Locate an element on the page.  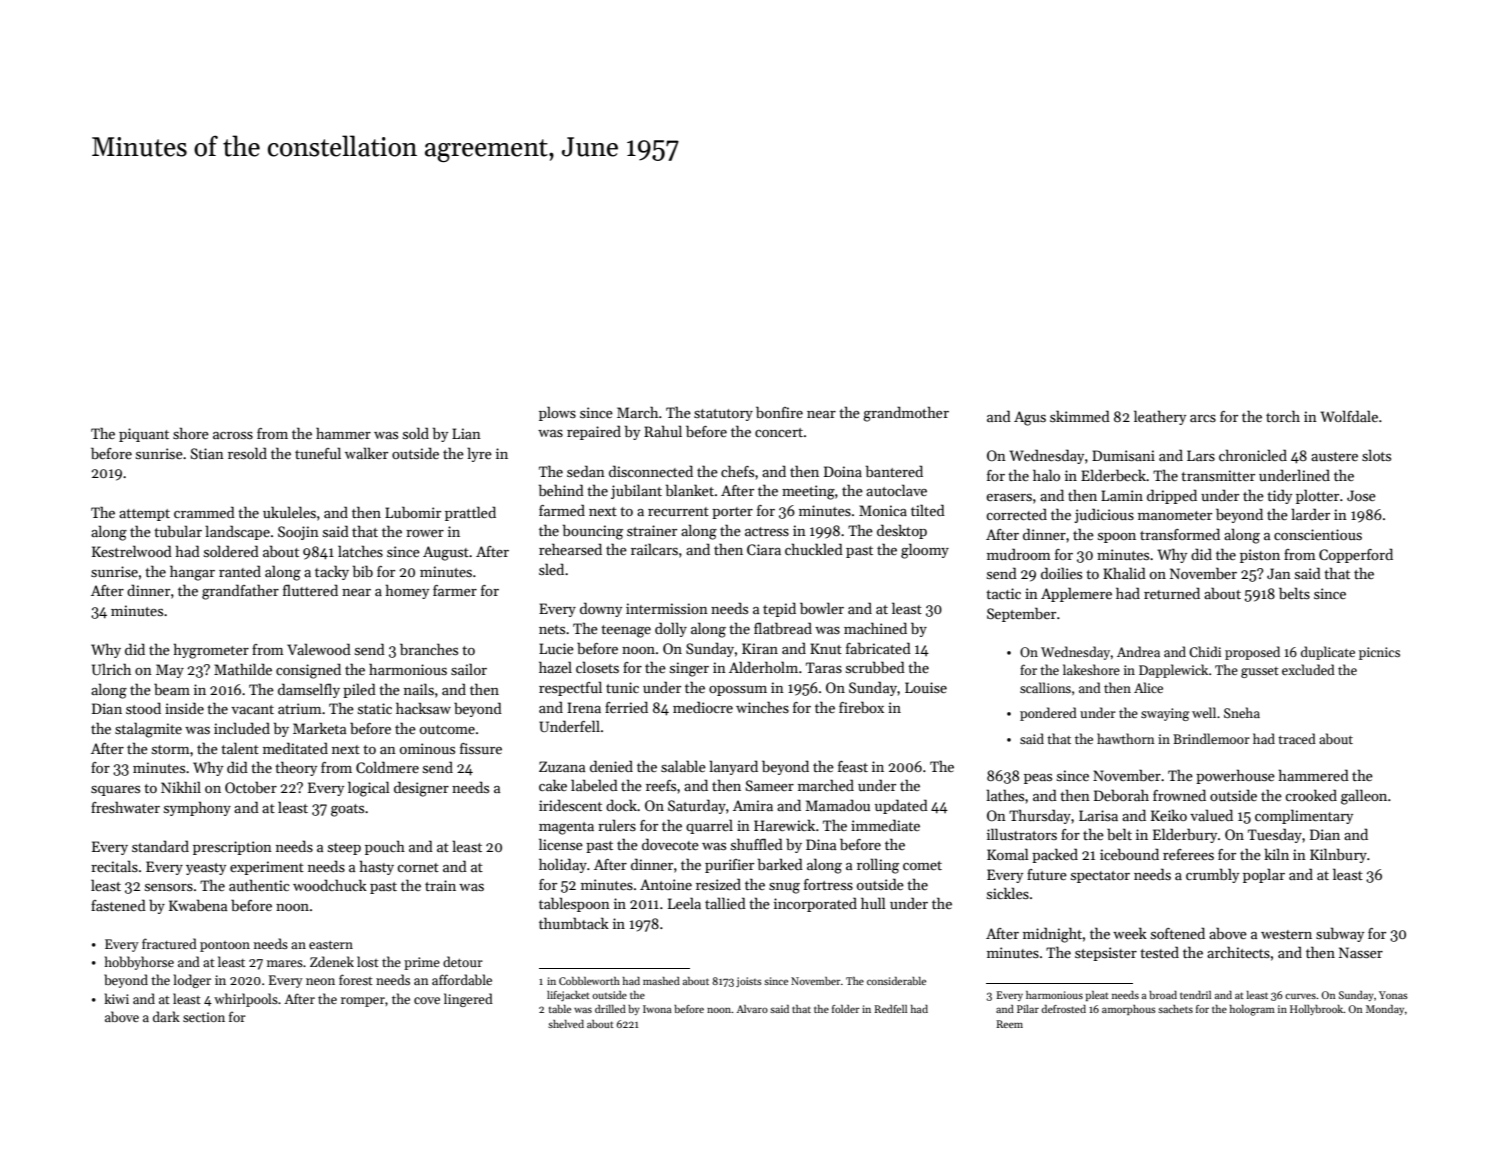
freshwater is located at coordinates (125, 807).
